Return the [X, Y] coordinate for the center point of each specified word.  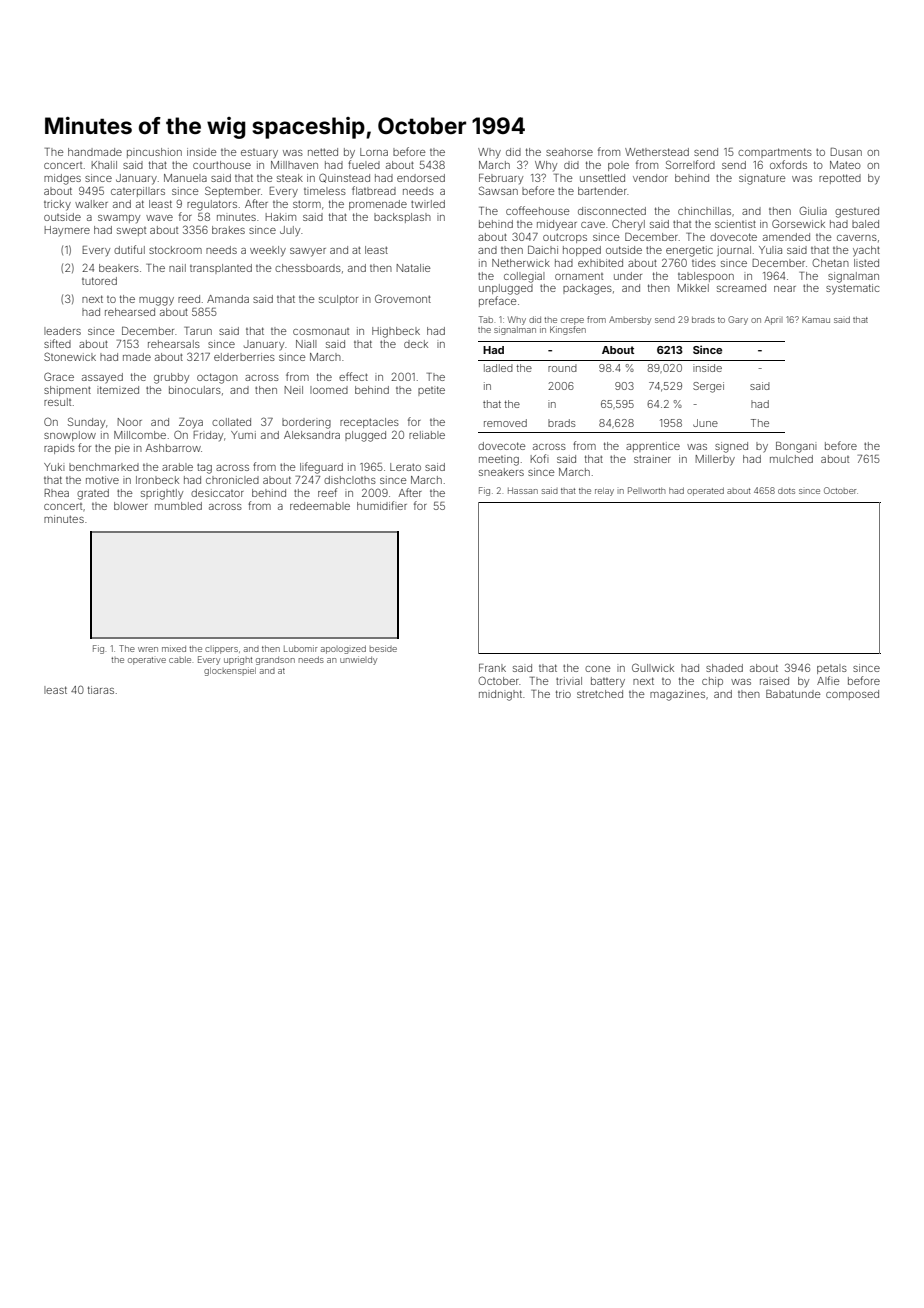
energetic [689, 251]
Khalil [104, 165]
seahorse [569, 152]
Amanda [228, 299]
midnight [500, 695]
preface [498, 301]
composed [852, 695]
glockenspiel [230, 671]
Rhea [57, 493]
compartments [775, 153]
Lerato [405, 467]
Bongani [796, 447]
